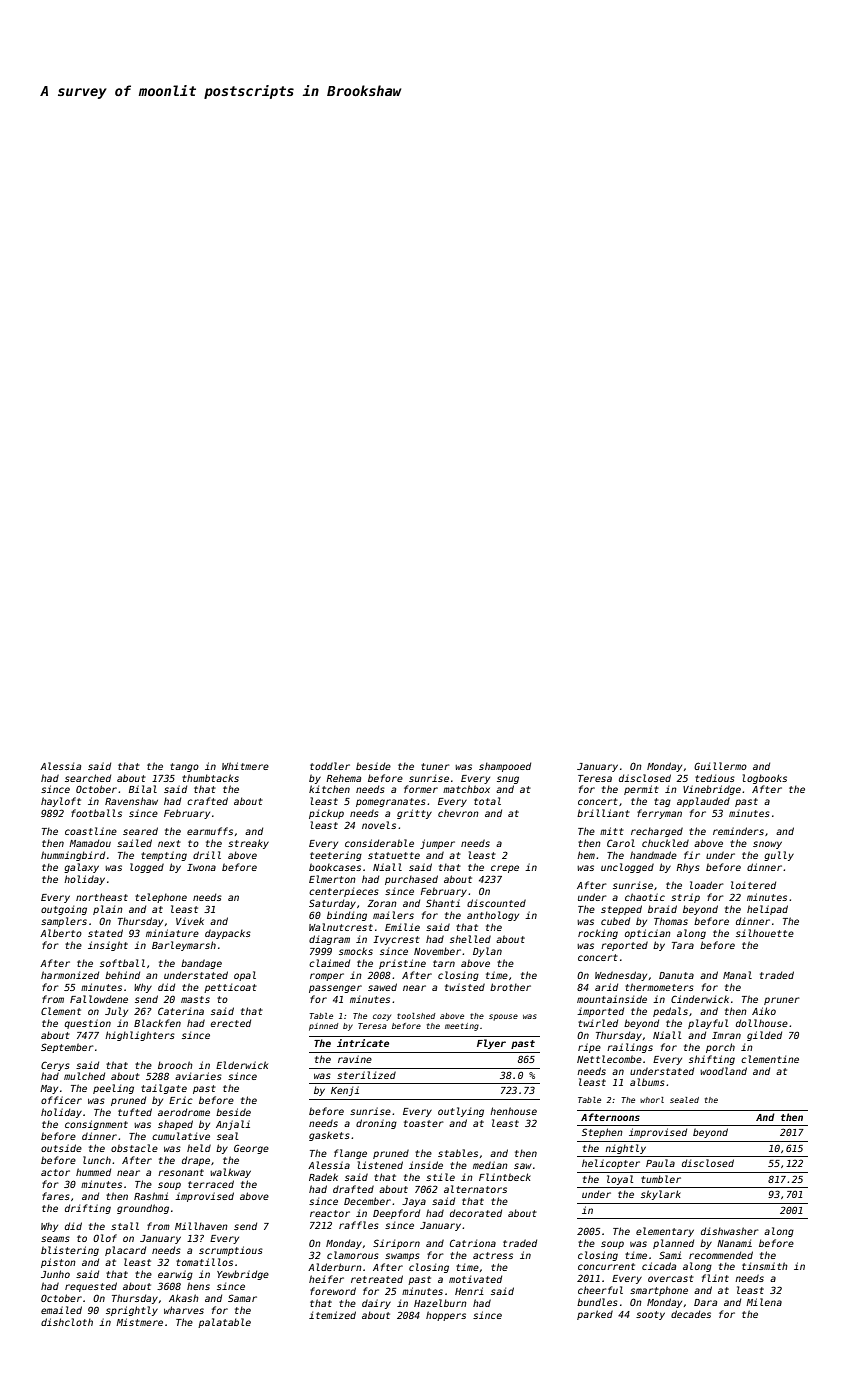 The width and height of the screenshot is (849, 1400). What do you see at coordinates (88, 778) in the screenshot?
I see `searched` at bounding box center [88, 778].
